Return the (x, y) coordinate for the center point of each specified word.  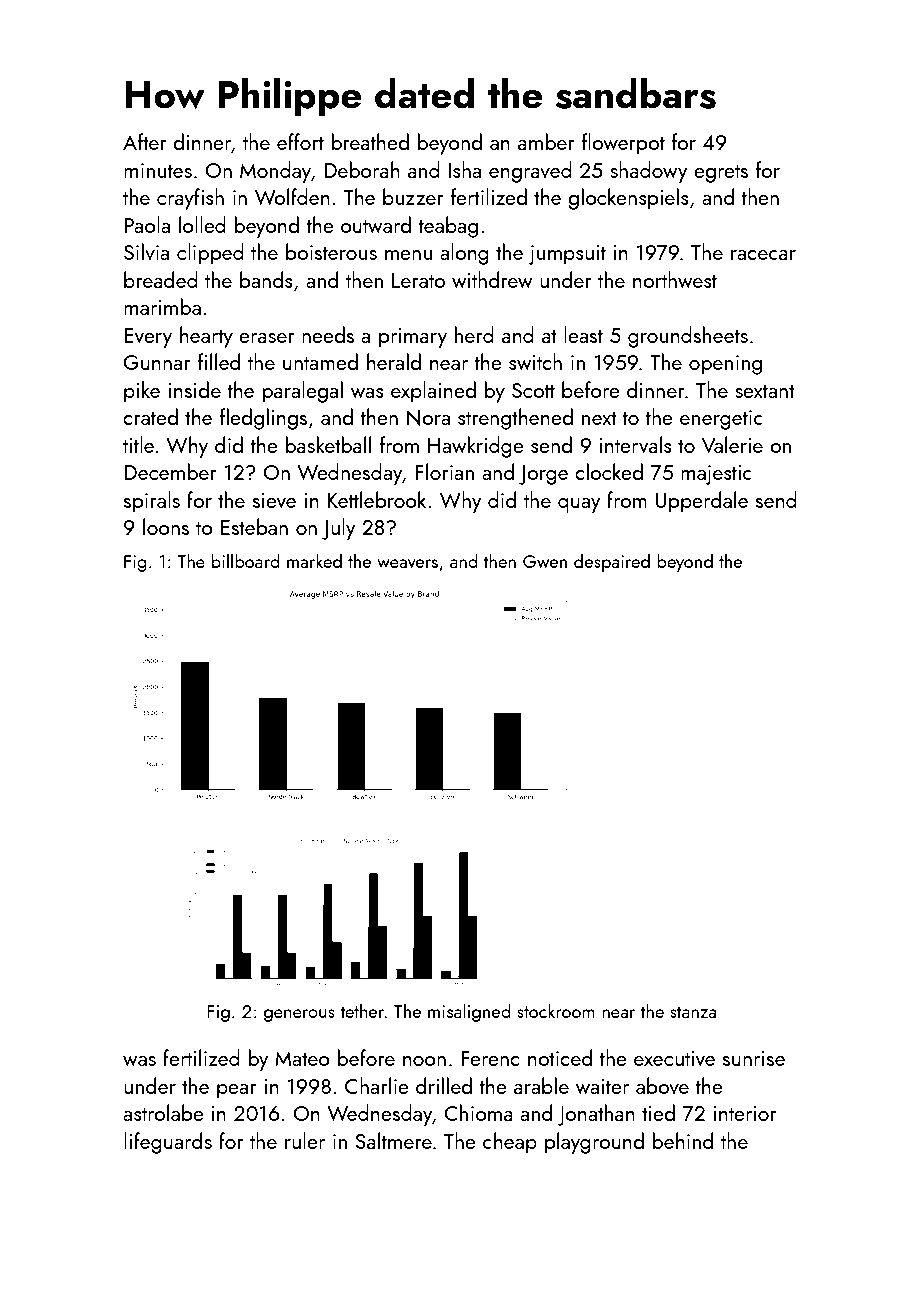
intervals (636, 444)
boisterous (331, 251)
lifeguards (168, 1143)
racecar (763, 255)
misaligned (469, 1012)
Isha (464, 169)
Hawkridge (476, 447)
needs (328, 334)
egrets (721, 173)
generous (299, 1015)
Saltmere (393, 1140)
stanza (693, 1012)
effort (300, 141)
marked (314, 560)
